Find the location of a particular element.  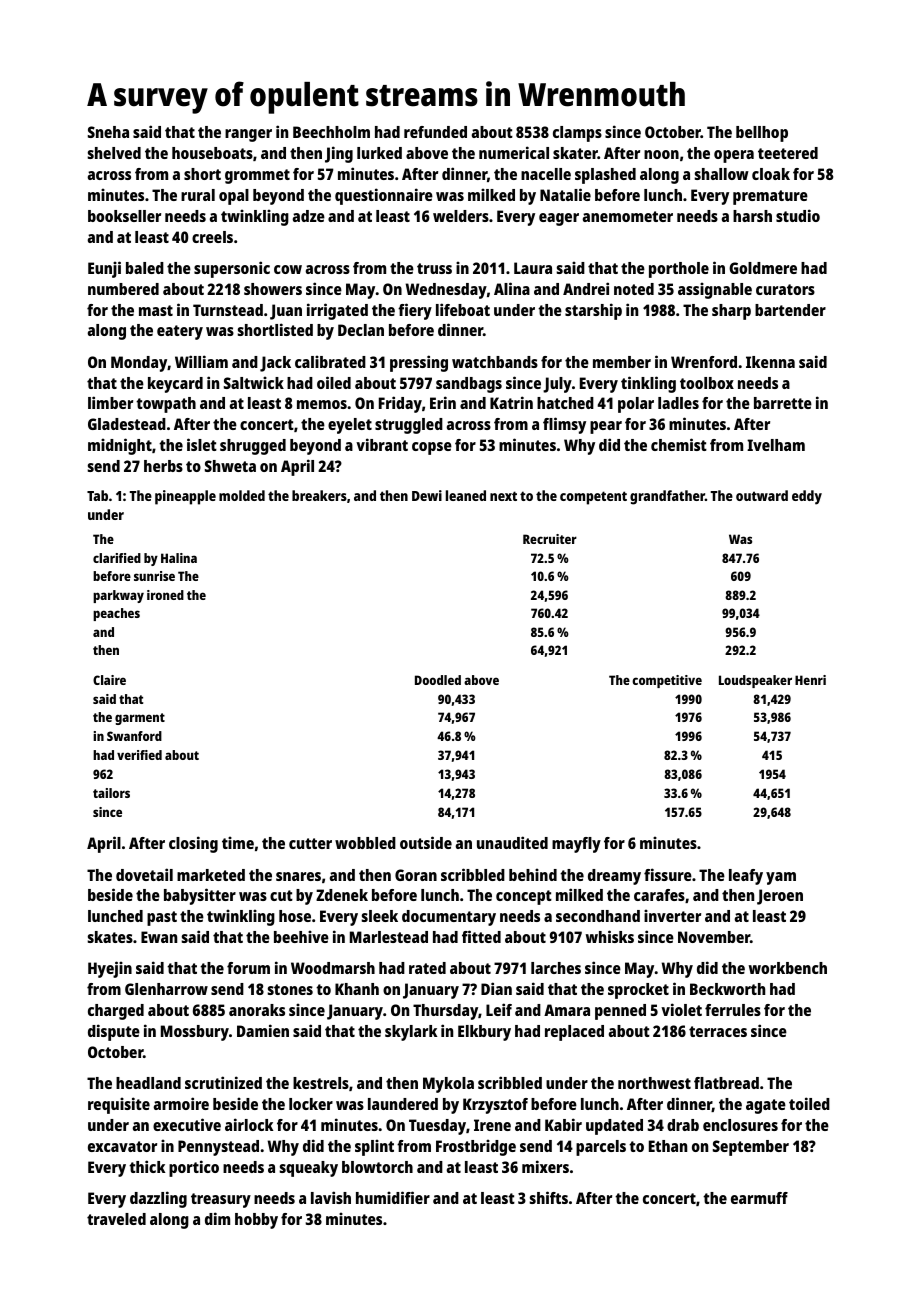

Ikenna is located at coordinates (770, 362).
